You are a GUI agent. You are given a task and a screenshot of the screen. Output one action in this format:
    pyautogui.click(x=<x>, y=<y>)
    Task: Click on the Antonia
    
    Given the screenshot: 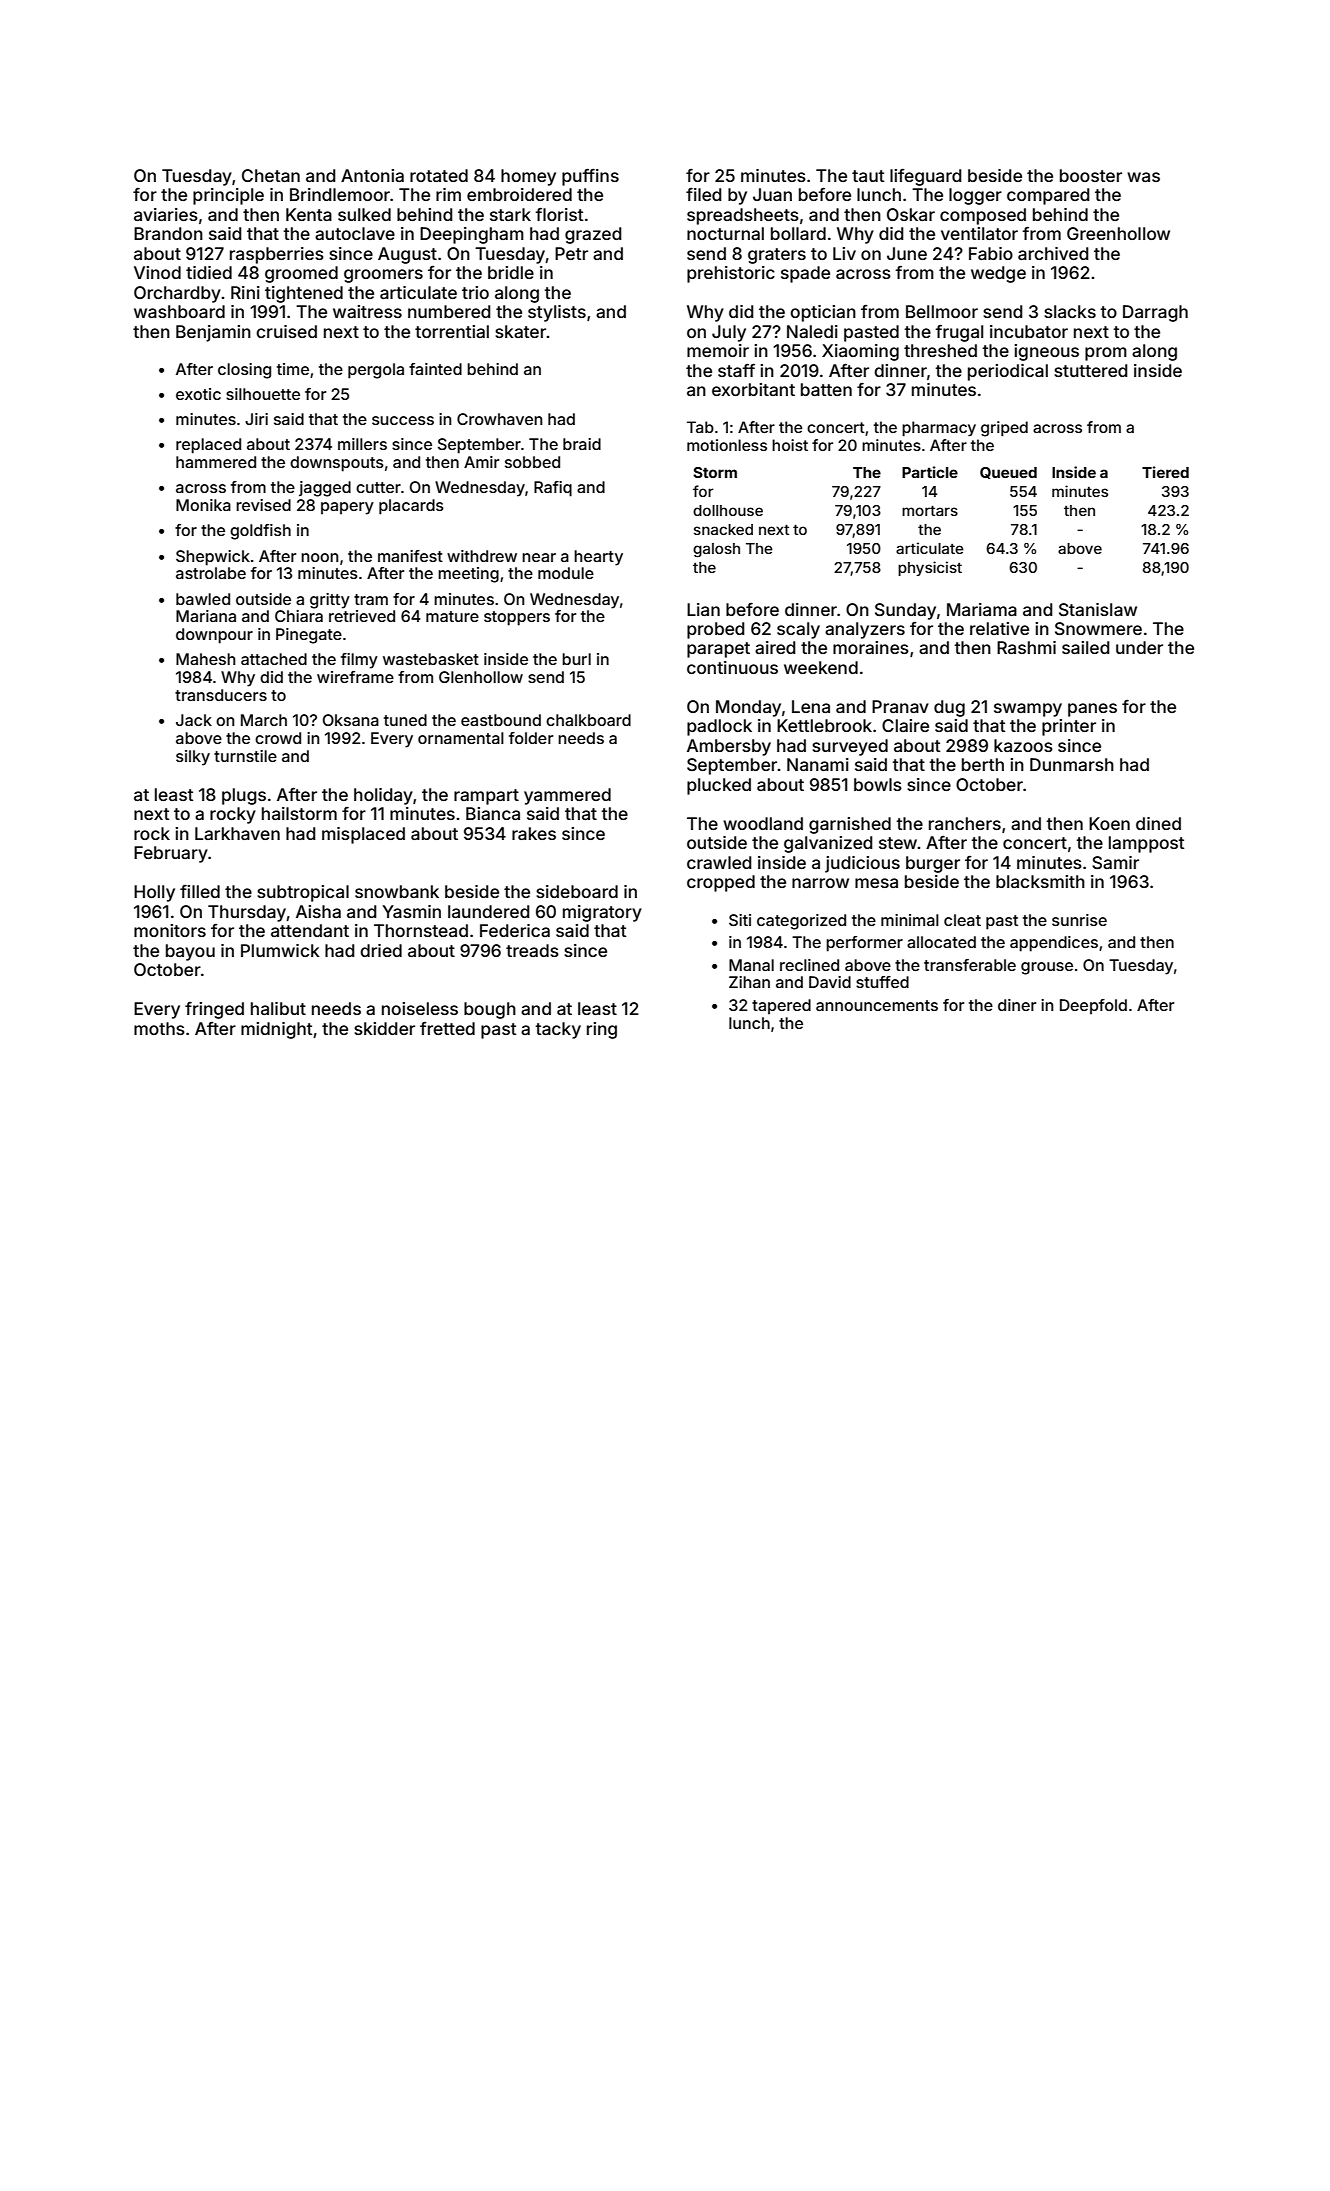 What is the action you would take?
    pyautogui.click(x=372, y=175)
